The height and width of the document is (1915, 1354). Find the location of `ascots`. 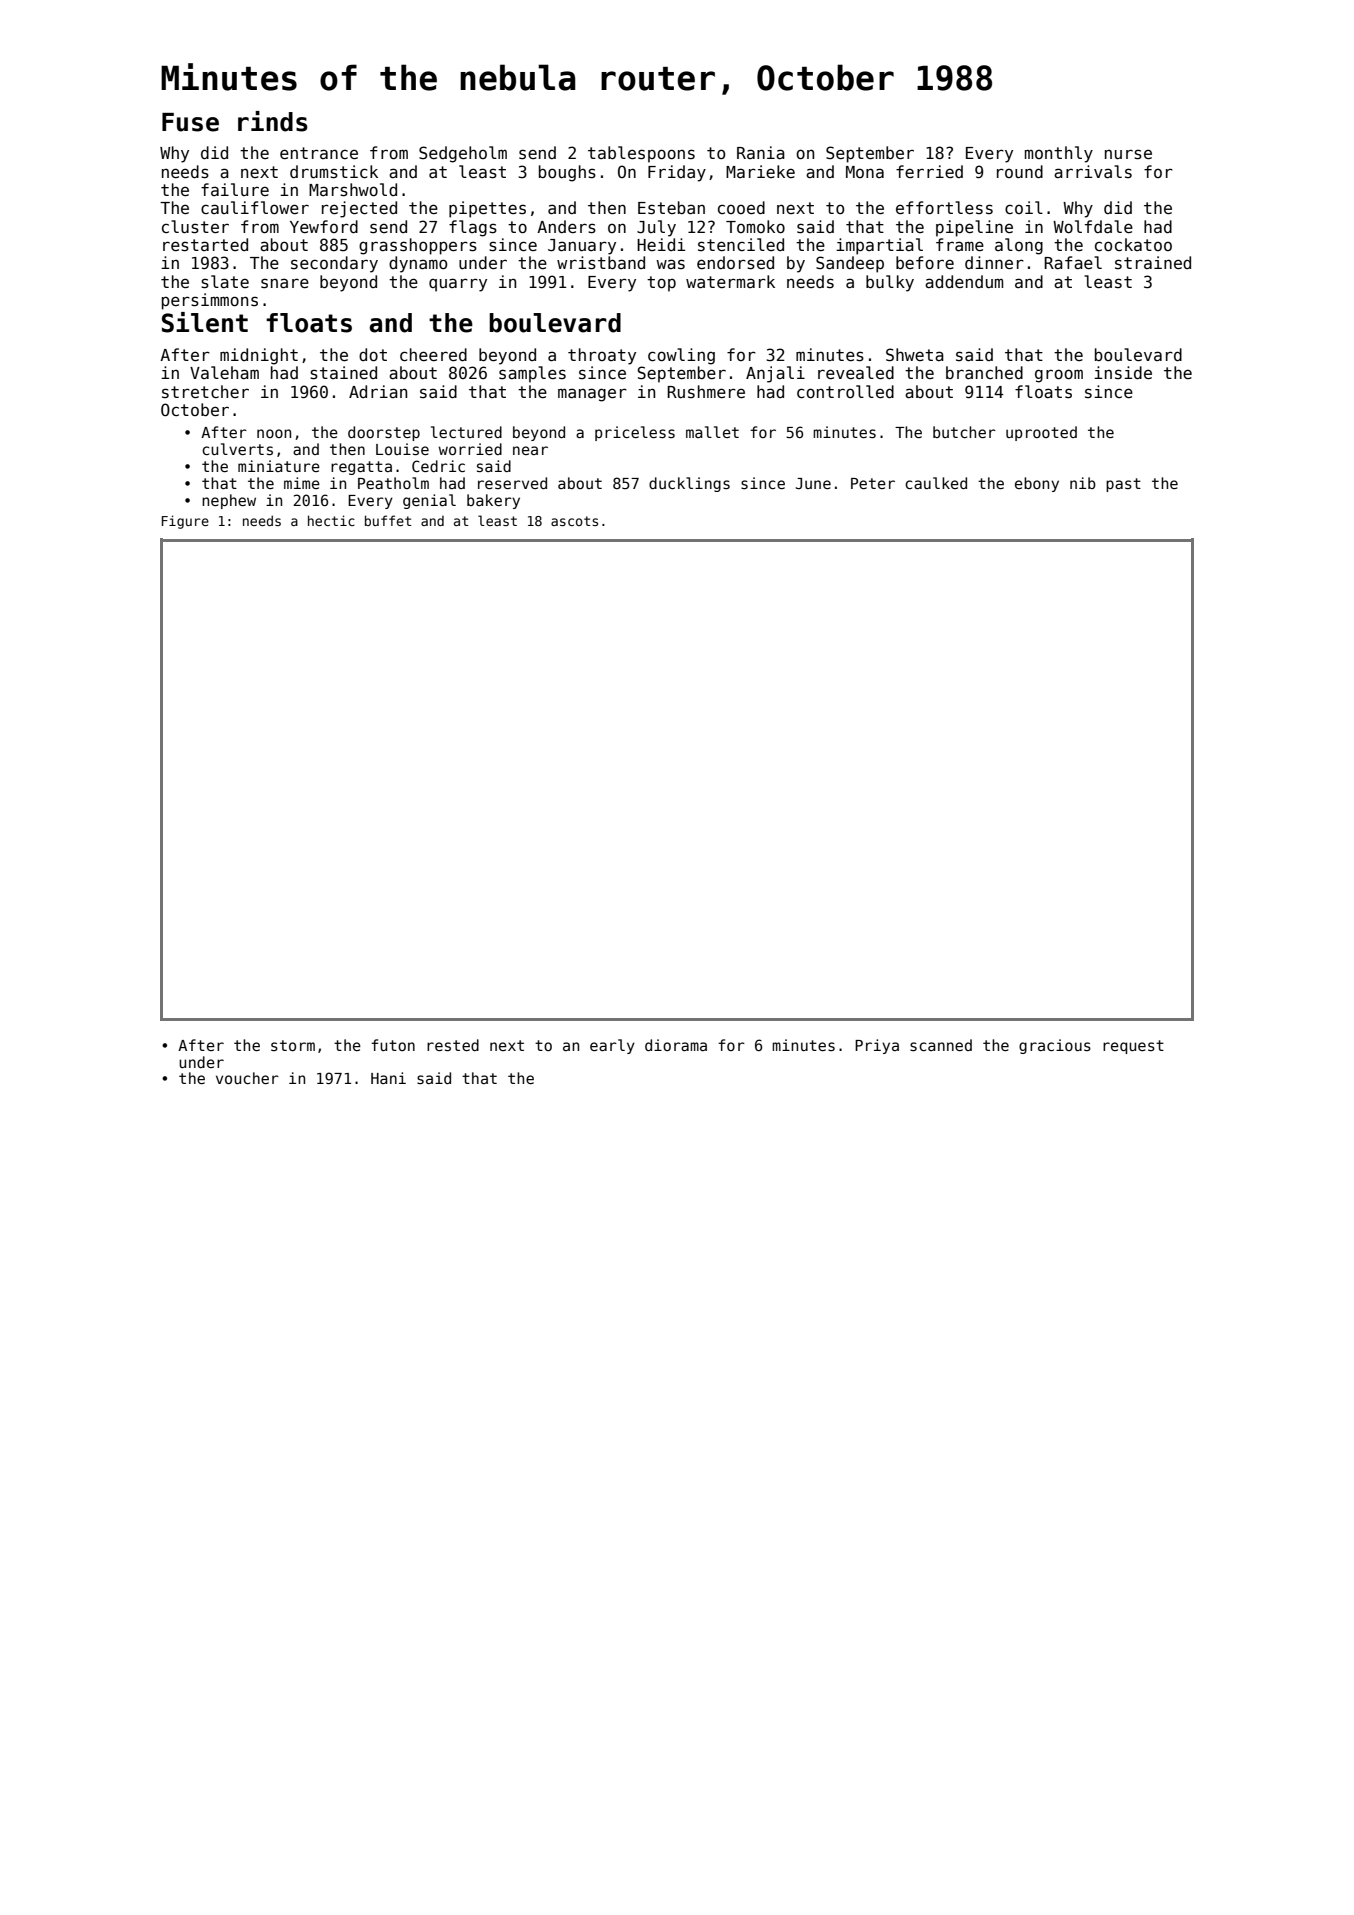

ascots is located at coordinates (574, 521).
